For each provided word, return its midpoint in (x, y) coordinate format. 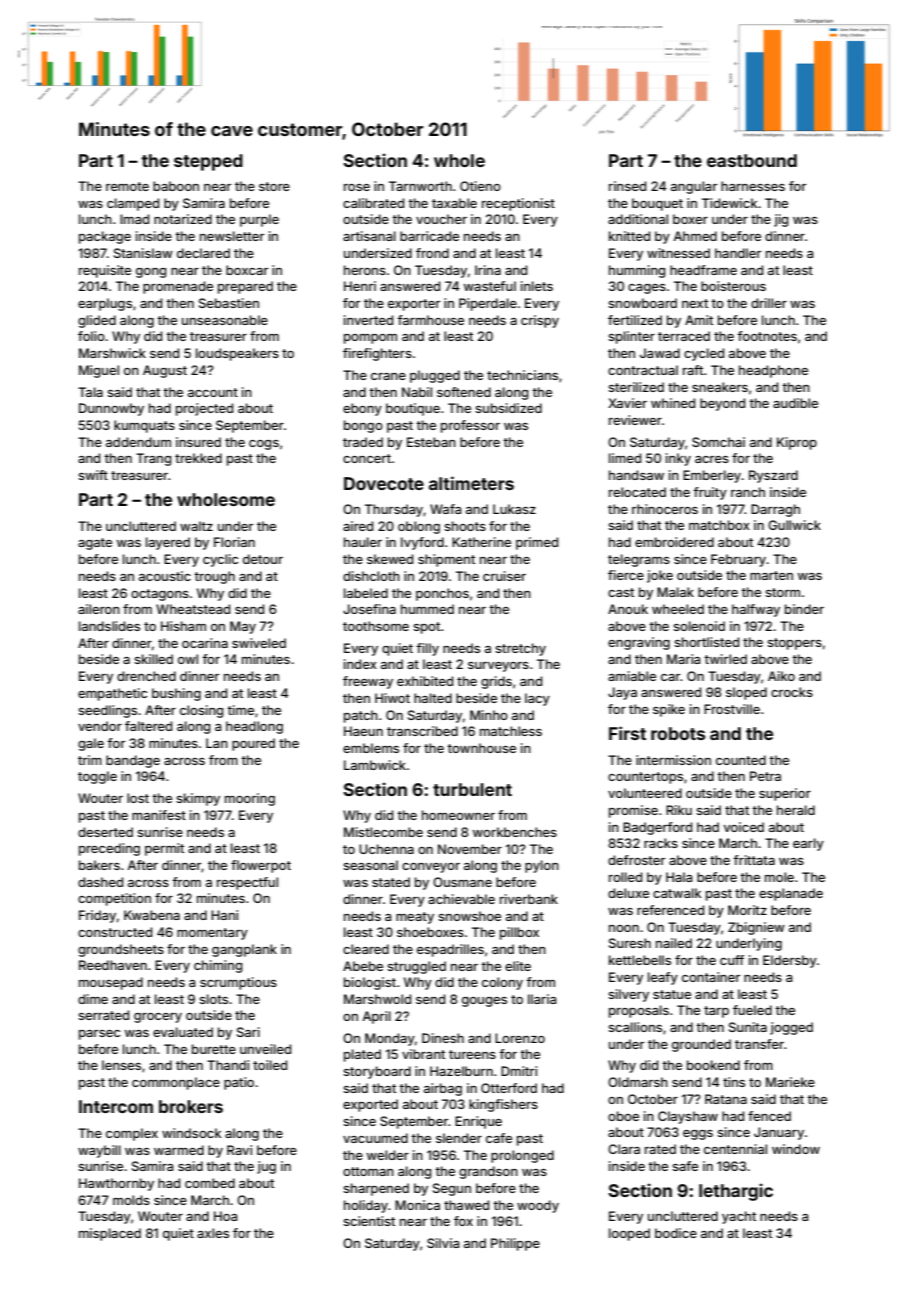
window (796, 1149)
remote (127, 186)
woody (538, 1206)
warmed (179, 1150)
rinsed (627, 186)
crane (388, 376)
